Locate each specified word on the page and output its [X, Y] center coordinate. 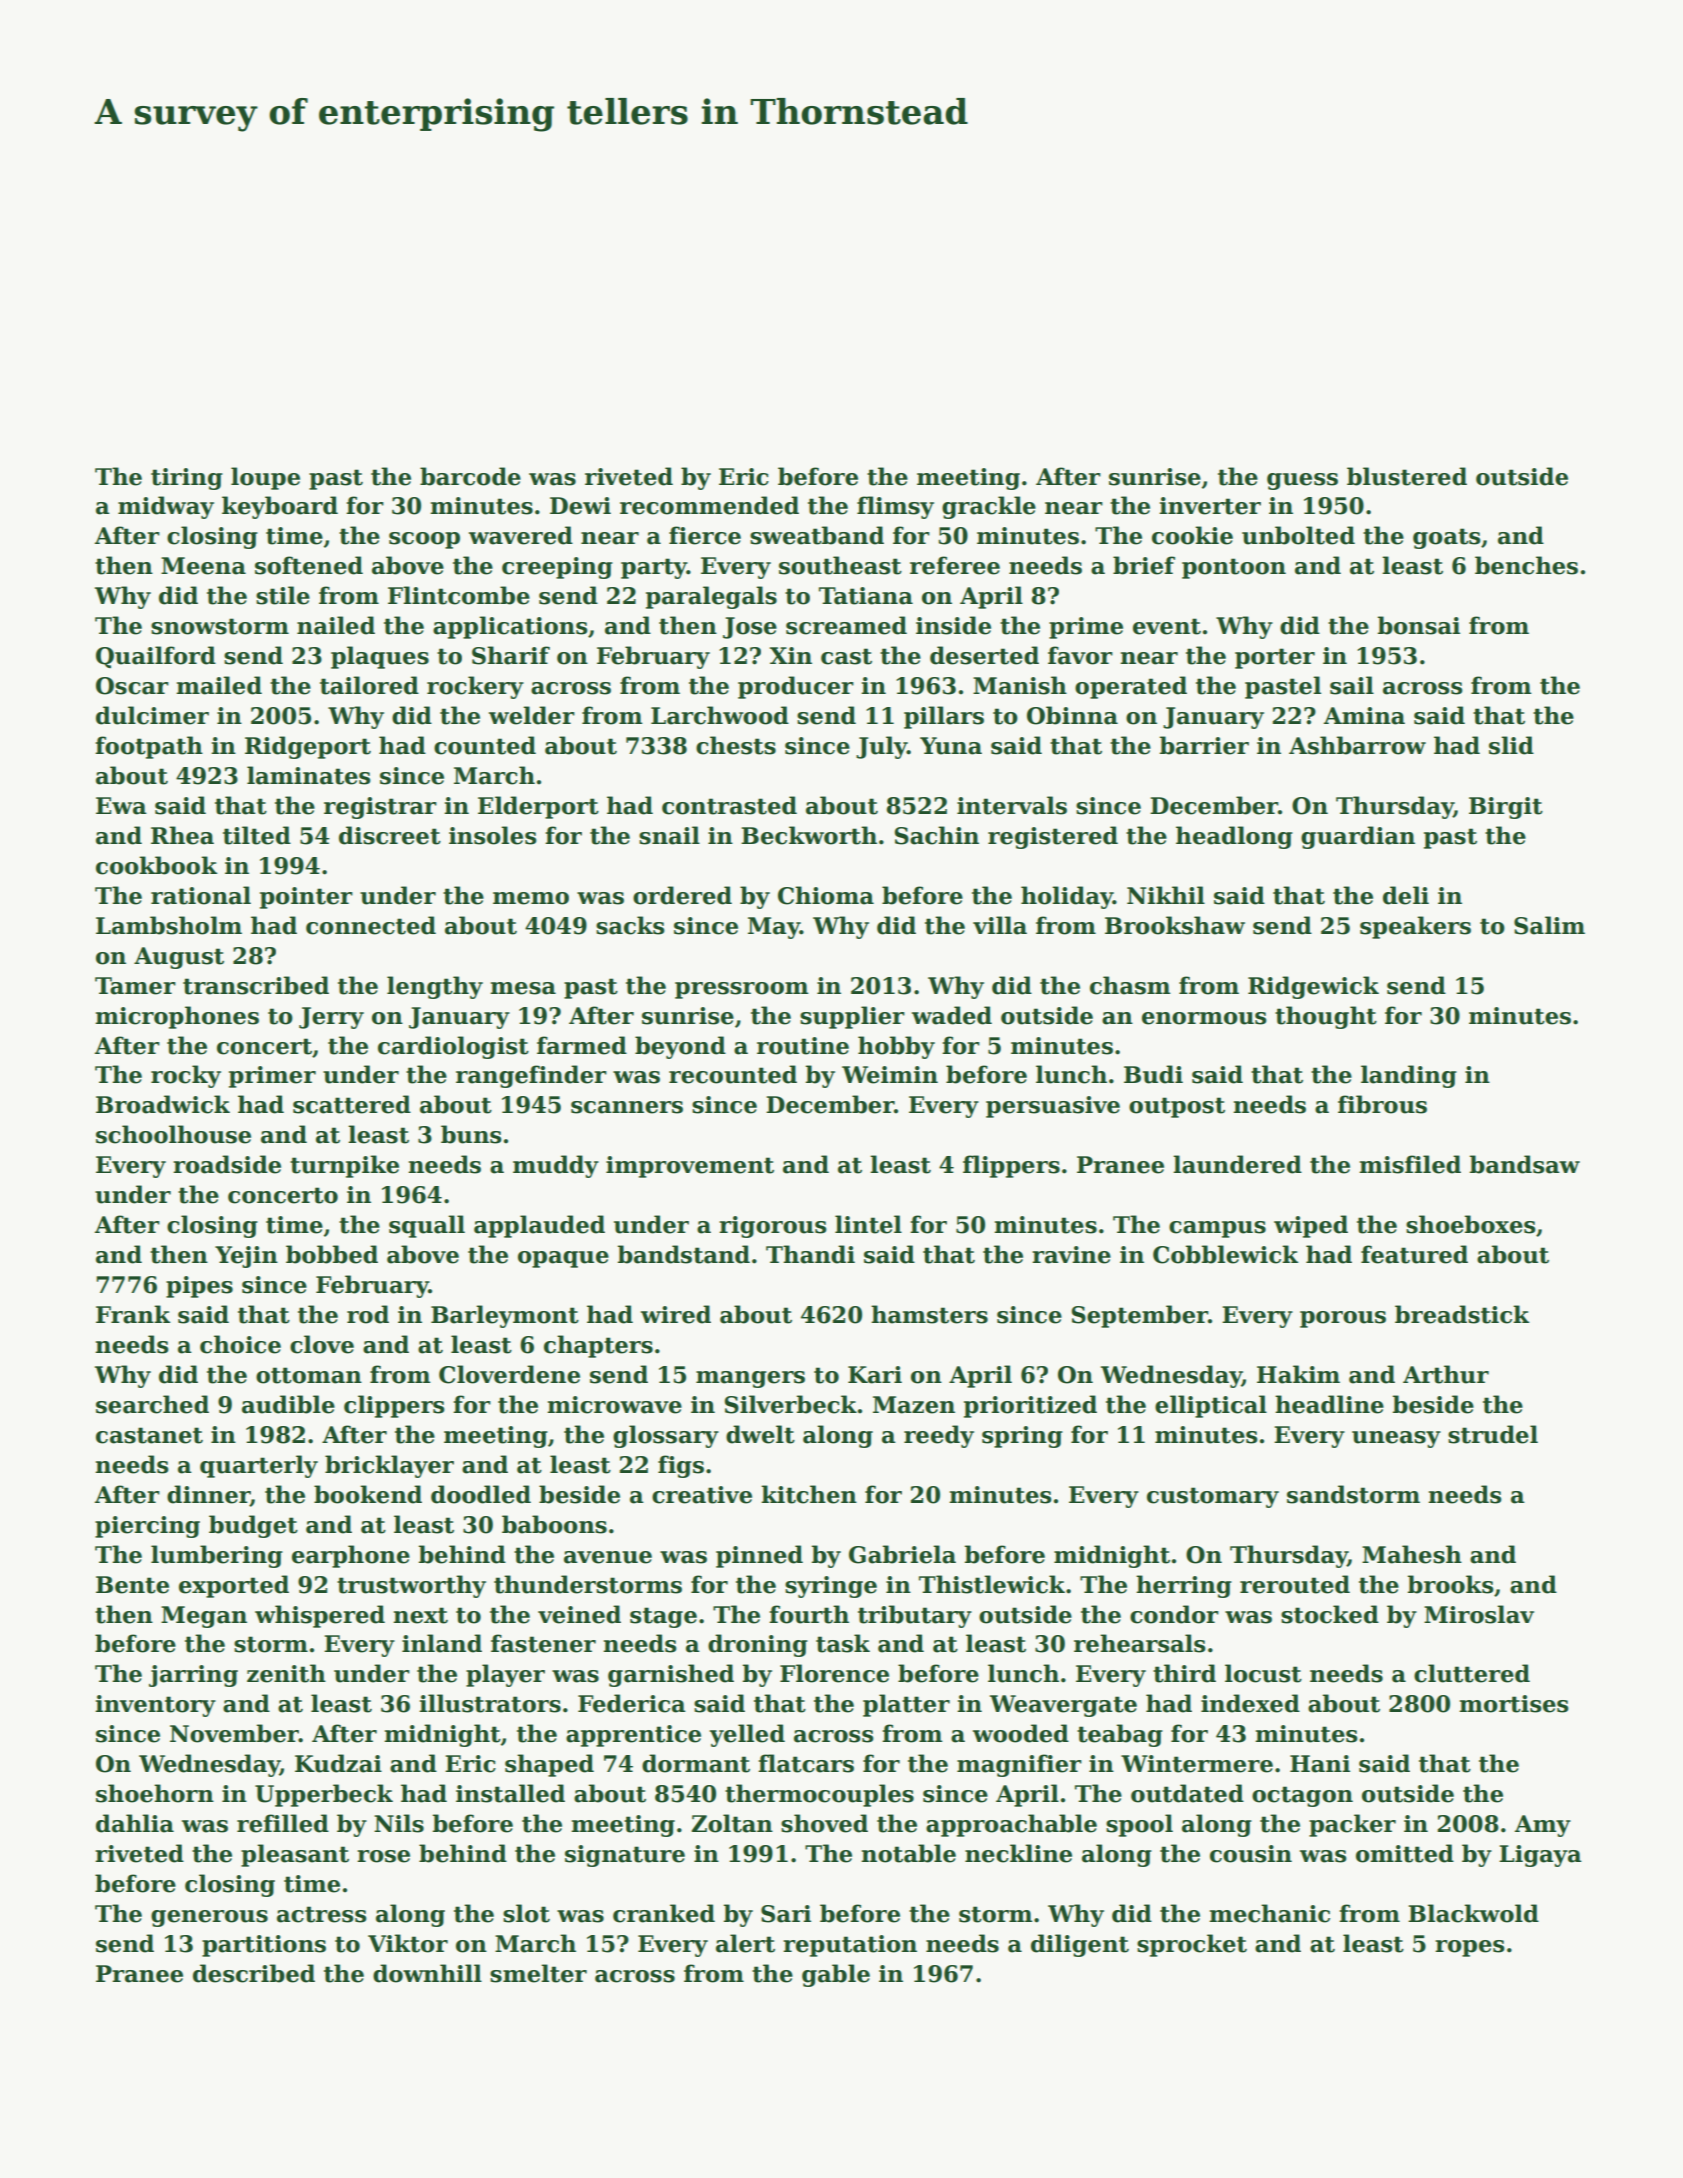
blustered [1407, 476]
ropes [1470, 1948]
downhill [427, 1973]
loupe [265, 478]
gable [836, 1975]
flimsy [895, 507]
